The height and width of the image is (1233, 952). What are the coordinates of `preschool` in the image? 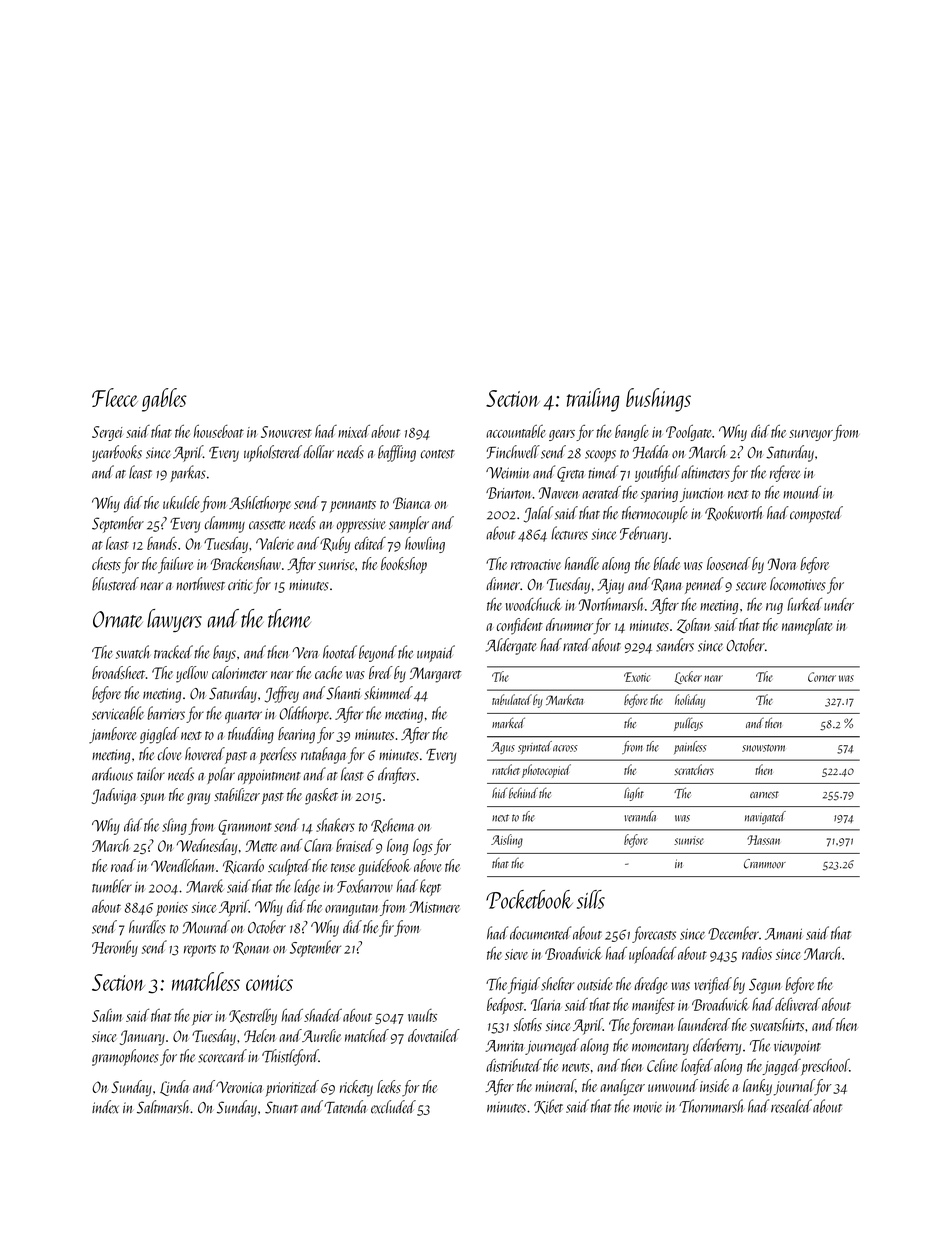 It's located at (825, 1067).
